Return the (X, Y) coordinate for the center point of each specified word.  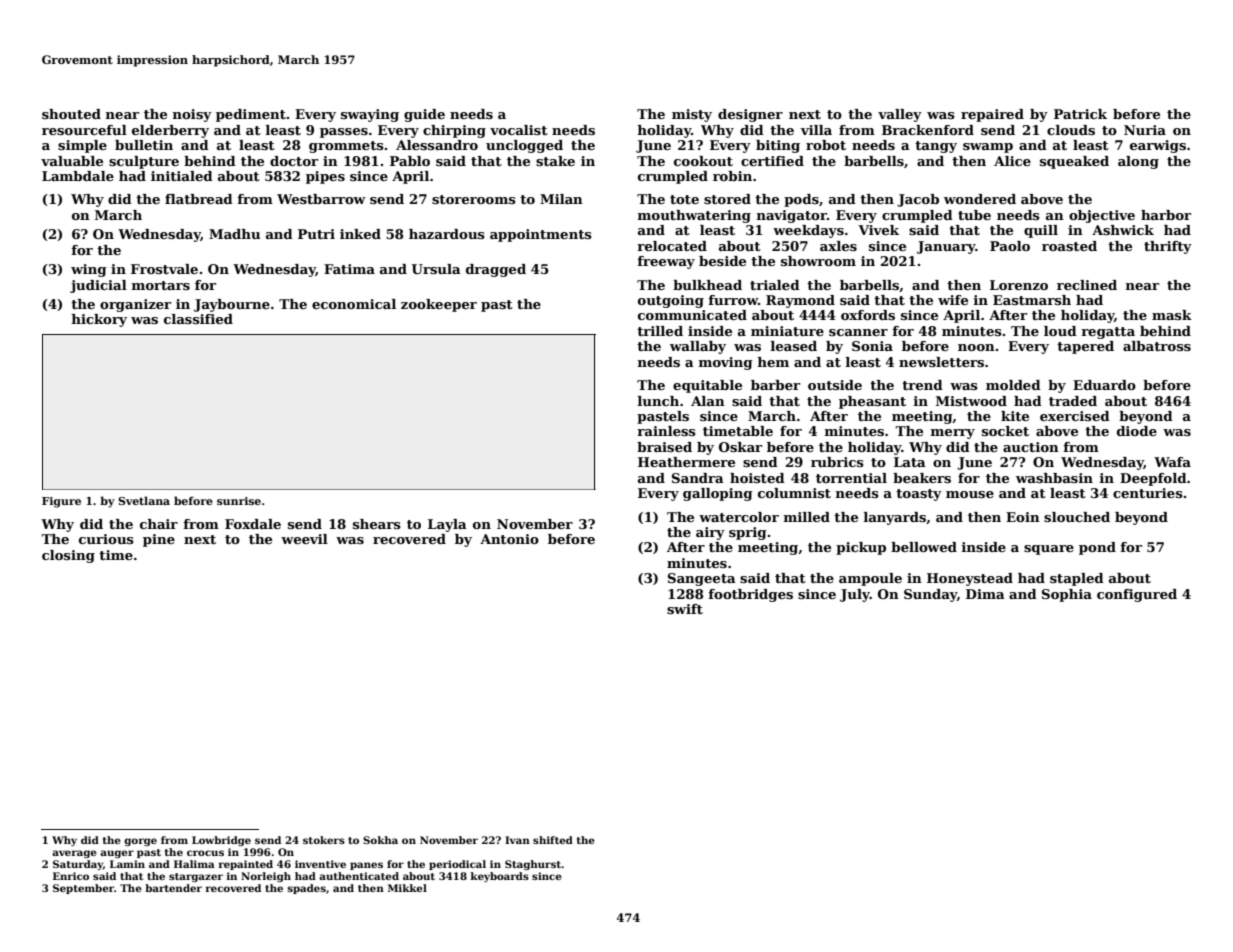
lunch (658, 401)
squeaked (1074, 162)
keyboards (500, 877)
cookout (703, 161)
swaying (370, 115)
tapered (1085, 347)
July (855, 595)
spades (306, 889)
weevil (304, 539)
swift (685, 609)
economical (354, 304)
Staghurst (533, 865)
